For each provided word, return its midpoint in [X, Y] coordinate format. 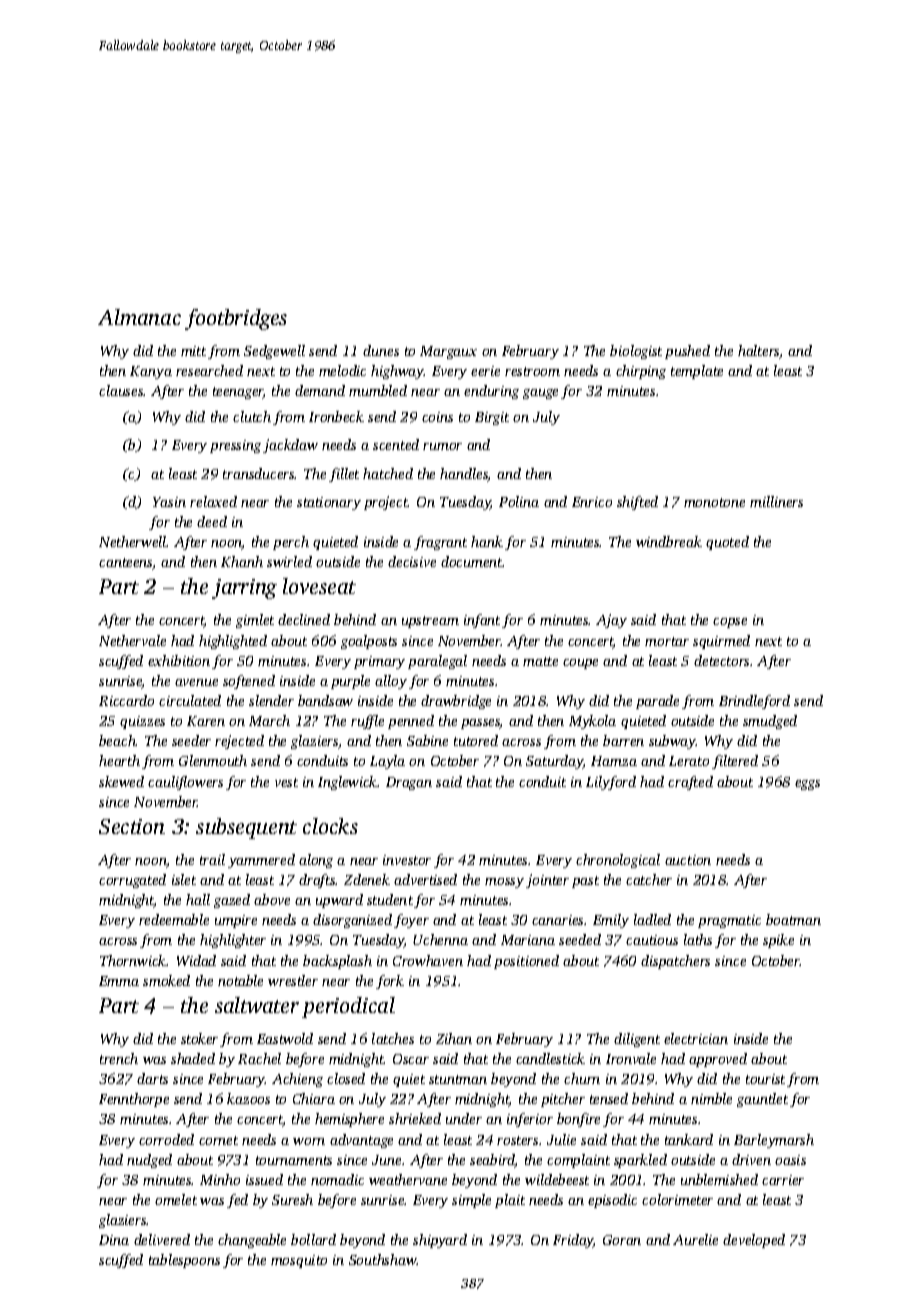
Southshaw [383, 1259]
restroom [532, 371]
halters [759, 352]
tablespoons [184, 1261]
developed [754, 1241]
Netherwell [133, 541]
